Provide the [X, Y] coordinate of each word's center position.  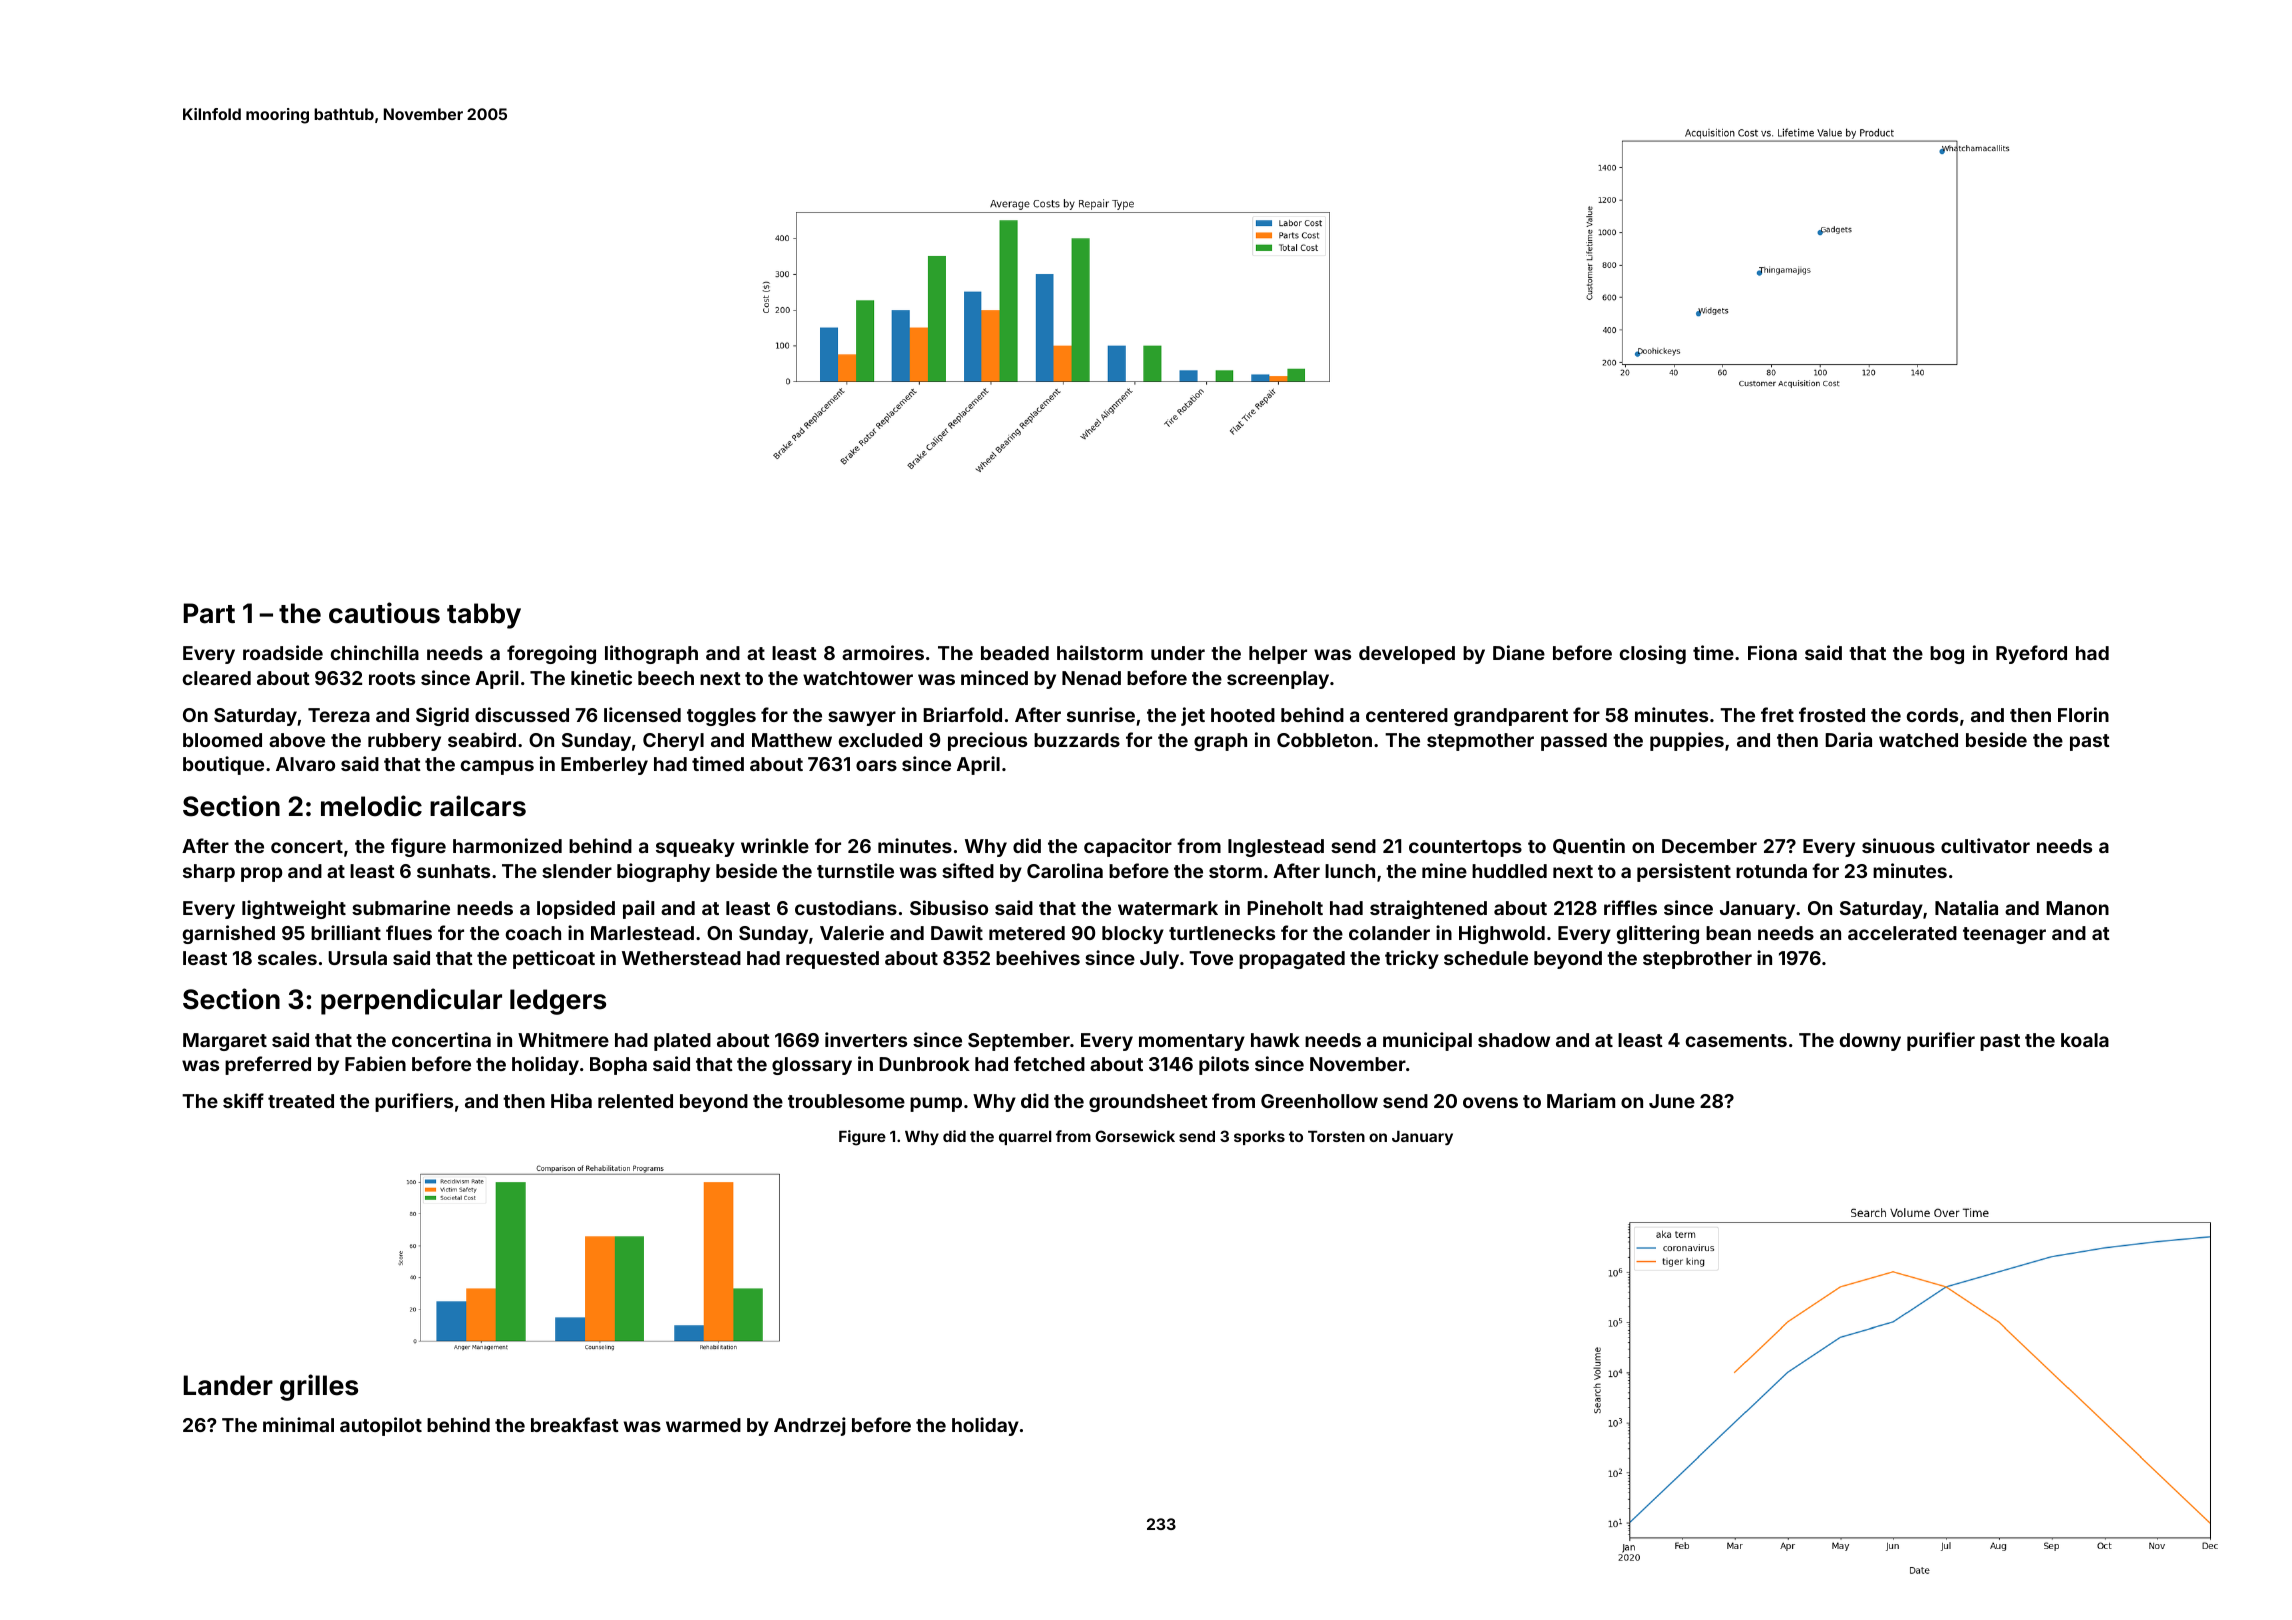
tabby [484, 616]
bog [1947, 655]
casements [1736, 1040]
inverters [866, 1039]
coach [533, 933]
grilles [319, 1387]
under [1178, 653]
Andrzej [810, 1426]
